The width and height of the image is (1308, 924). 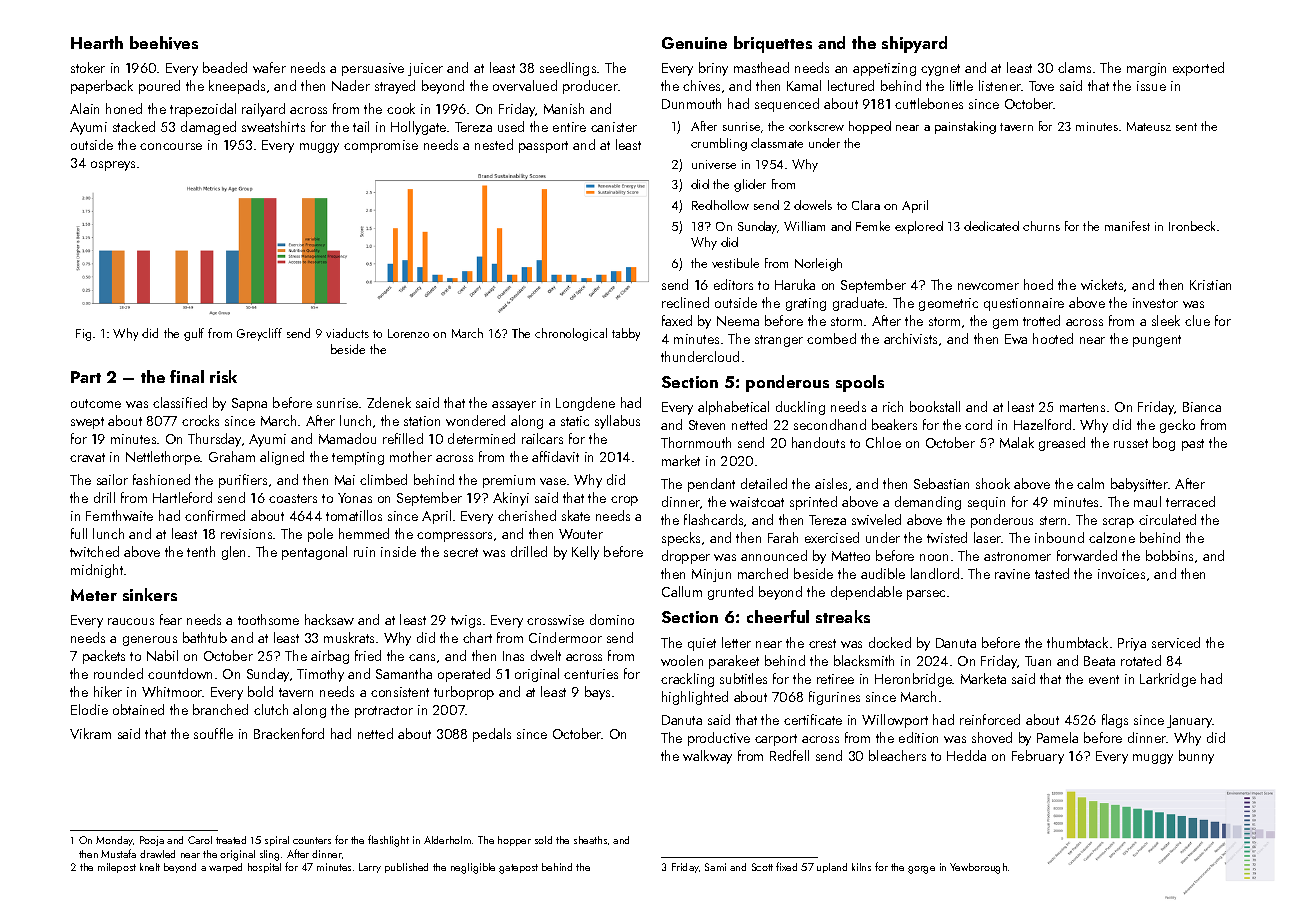 What do you see at coordinates (225, 868) in the image?
I see `warped` at bounding box center [225, 868].
